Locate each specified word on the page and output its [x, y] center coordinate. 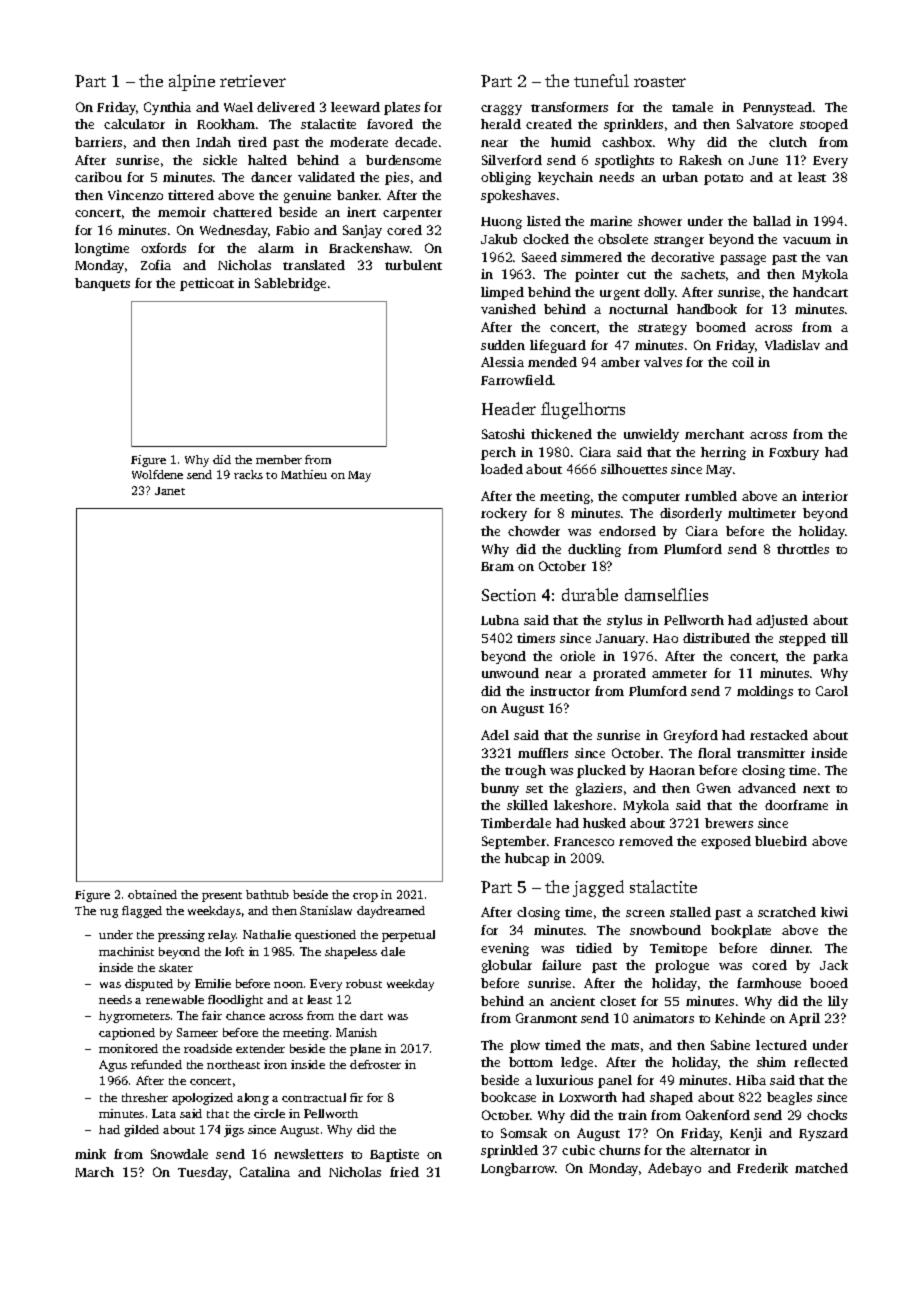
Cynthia [167, 108]
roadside [208, 1048]
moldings [765, 692]
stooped [824, 125]
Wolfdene [157, 474]
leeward [355, 107]
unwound [510, 673]
